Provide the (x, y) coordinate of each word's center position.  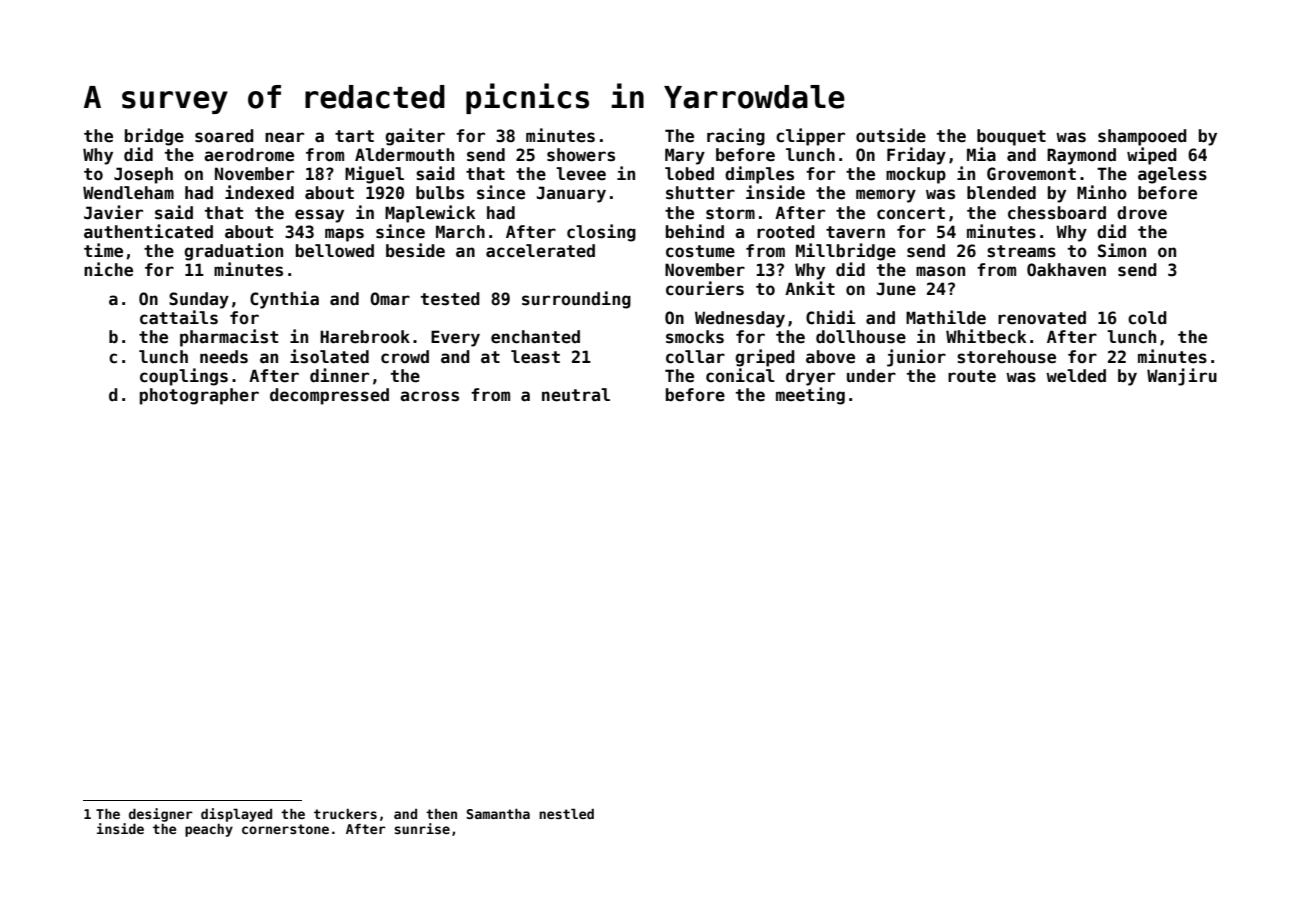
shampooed (1142, 137)
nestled (566, 813)
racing (736, 137)
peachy (209, 830)
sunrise (422, 828)
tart (354, 136)
